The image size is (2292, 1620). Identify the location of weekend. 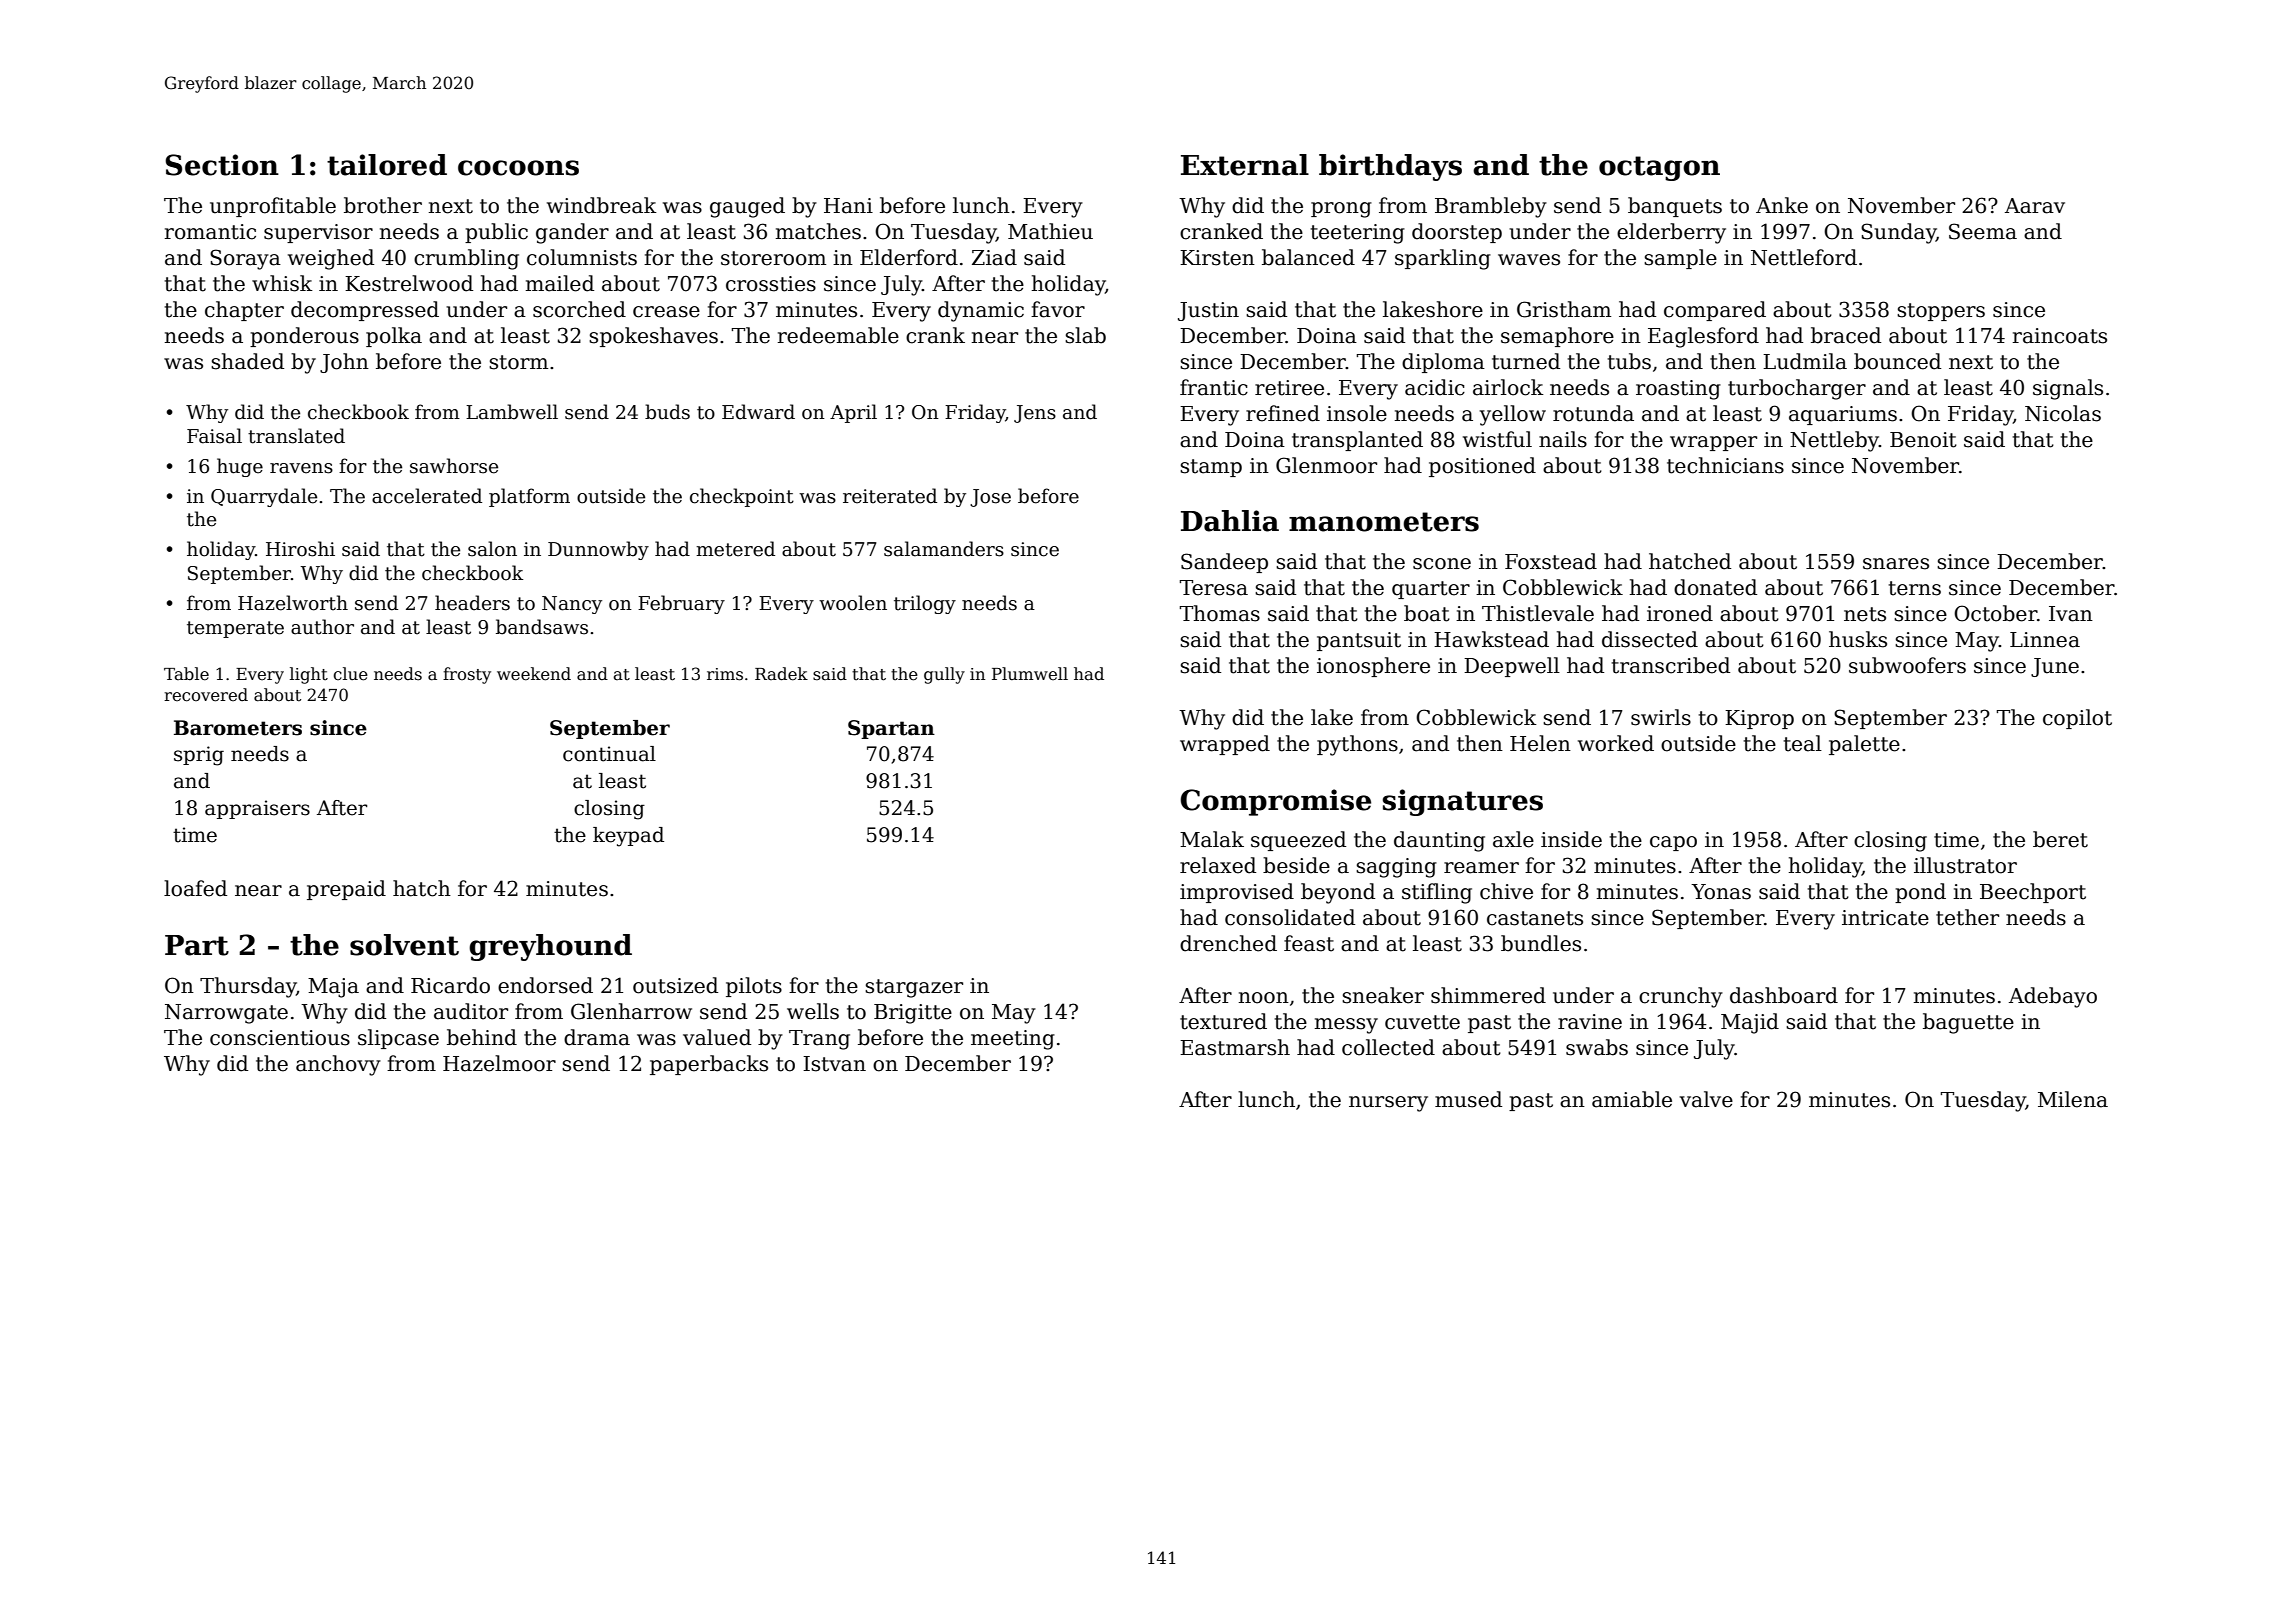
(534, 674).
